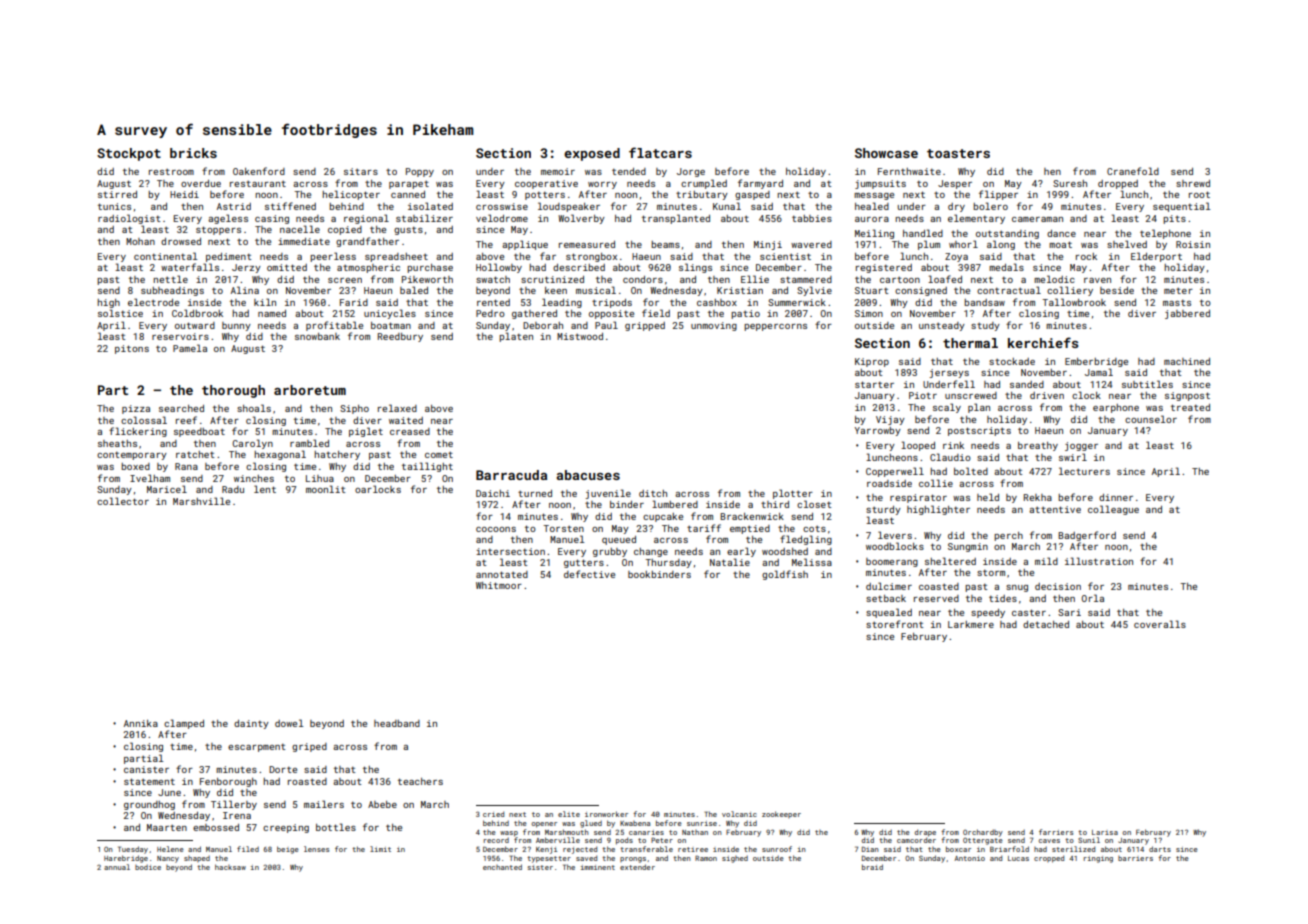 Image resolution: width=1308 pixels, height=924 pixels. What do you see at coordinates (979, 431) in the image?
I see `postscripts` at bounding box center [979, 431].
